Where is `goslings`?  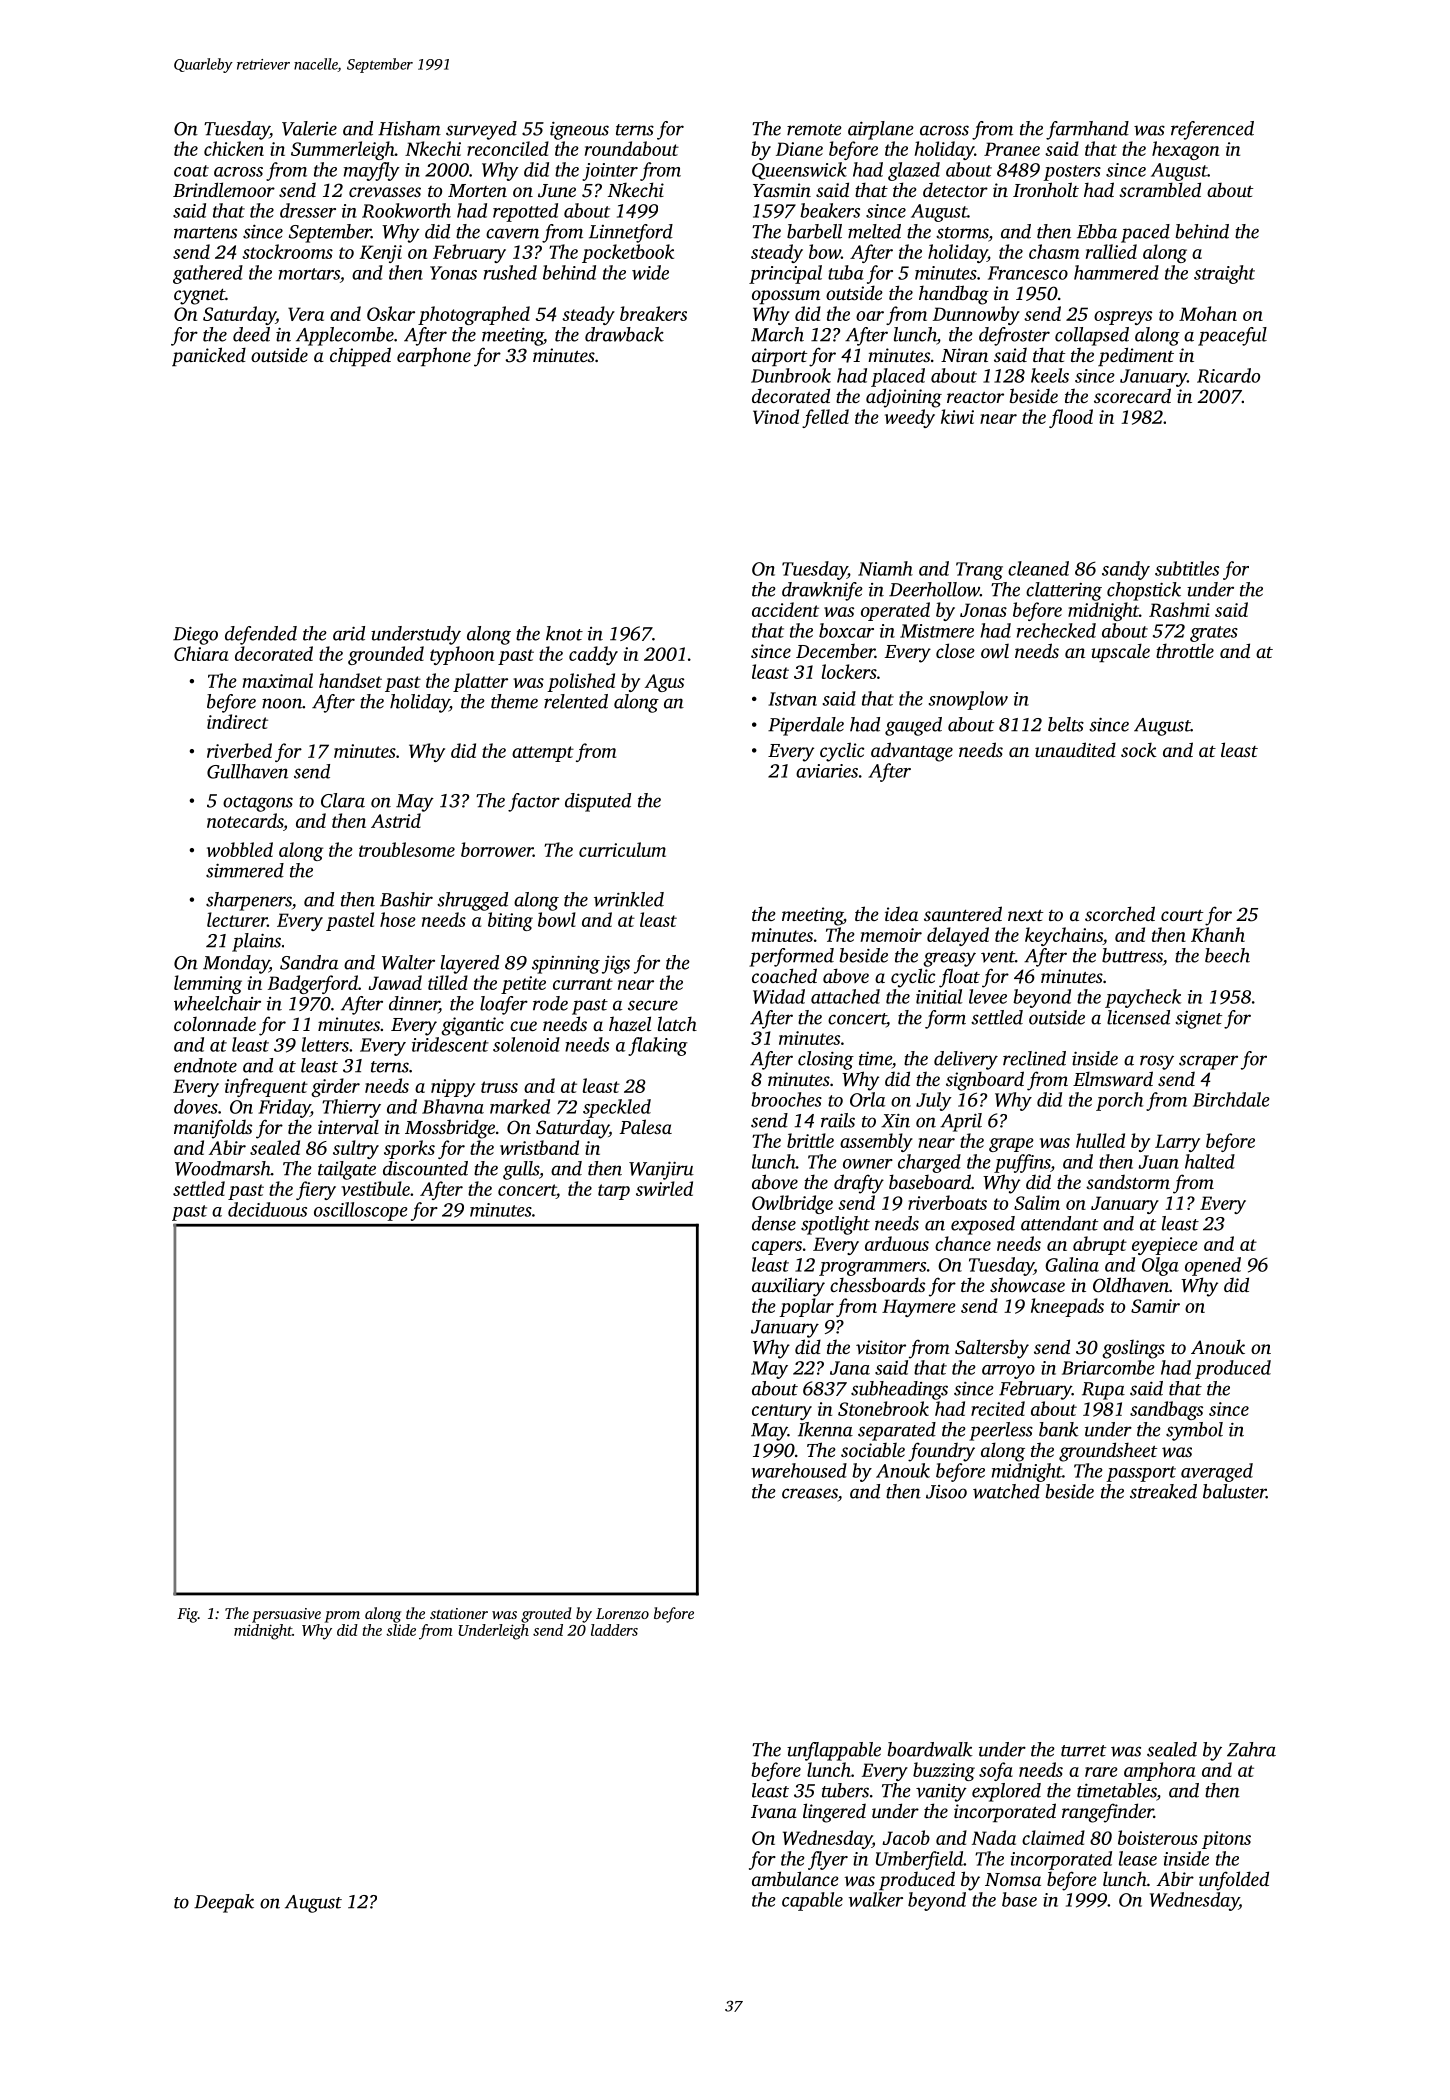 goslings is located at coordinates (1133, 1349).
